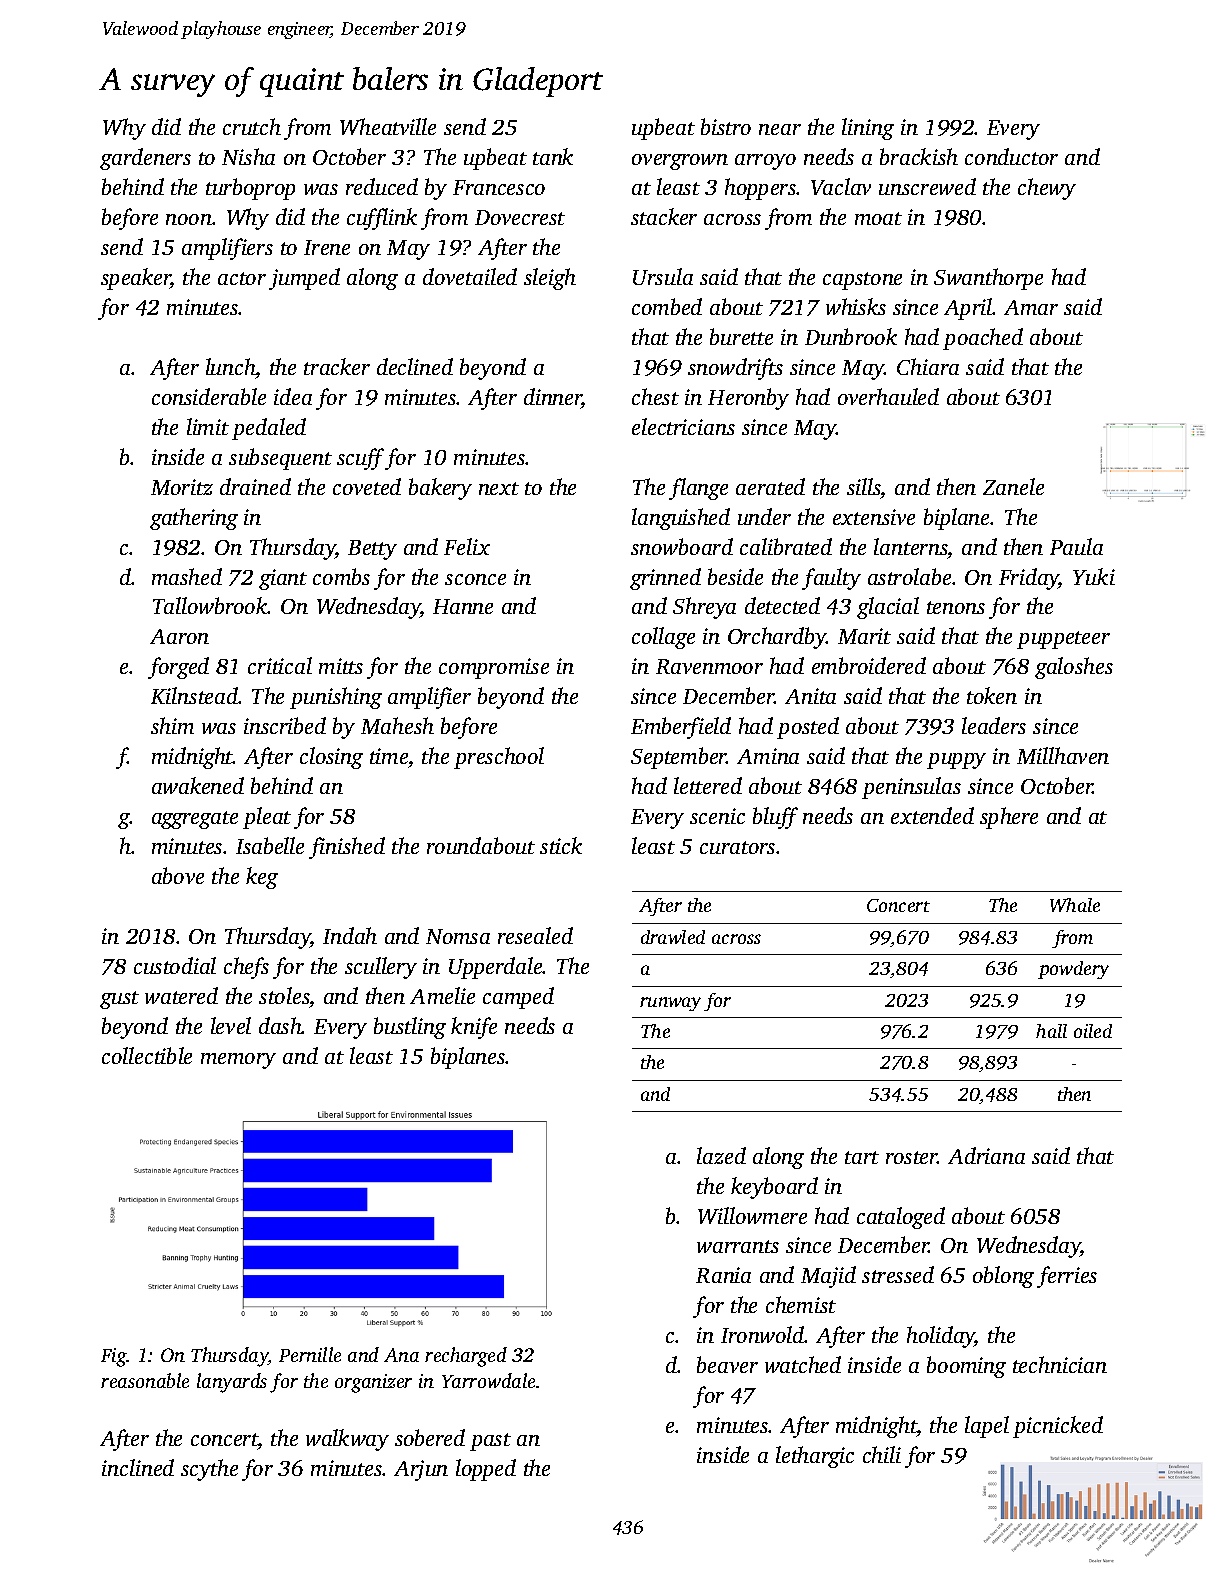 This image has height=1585, width=1224. What do you see at coordinates (655, 396) in the image?
I see `chest` at bounding box center [655, 396].
